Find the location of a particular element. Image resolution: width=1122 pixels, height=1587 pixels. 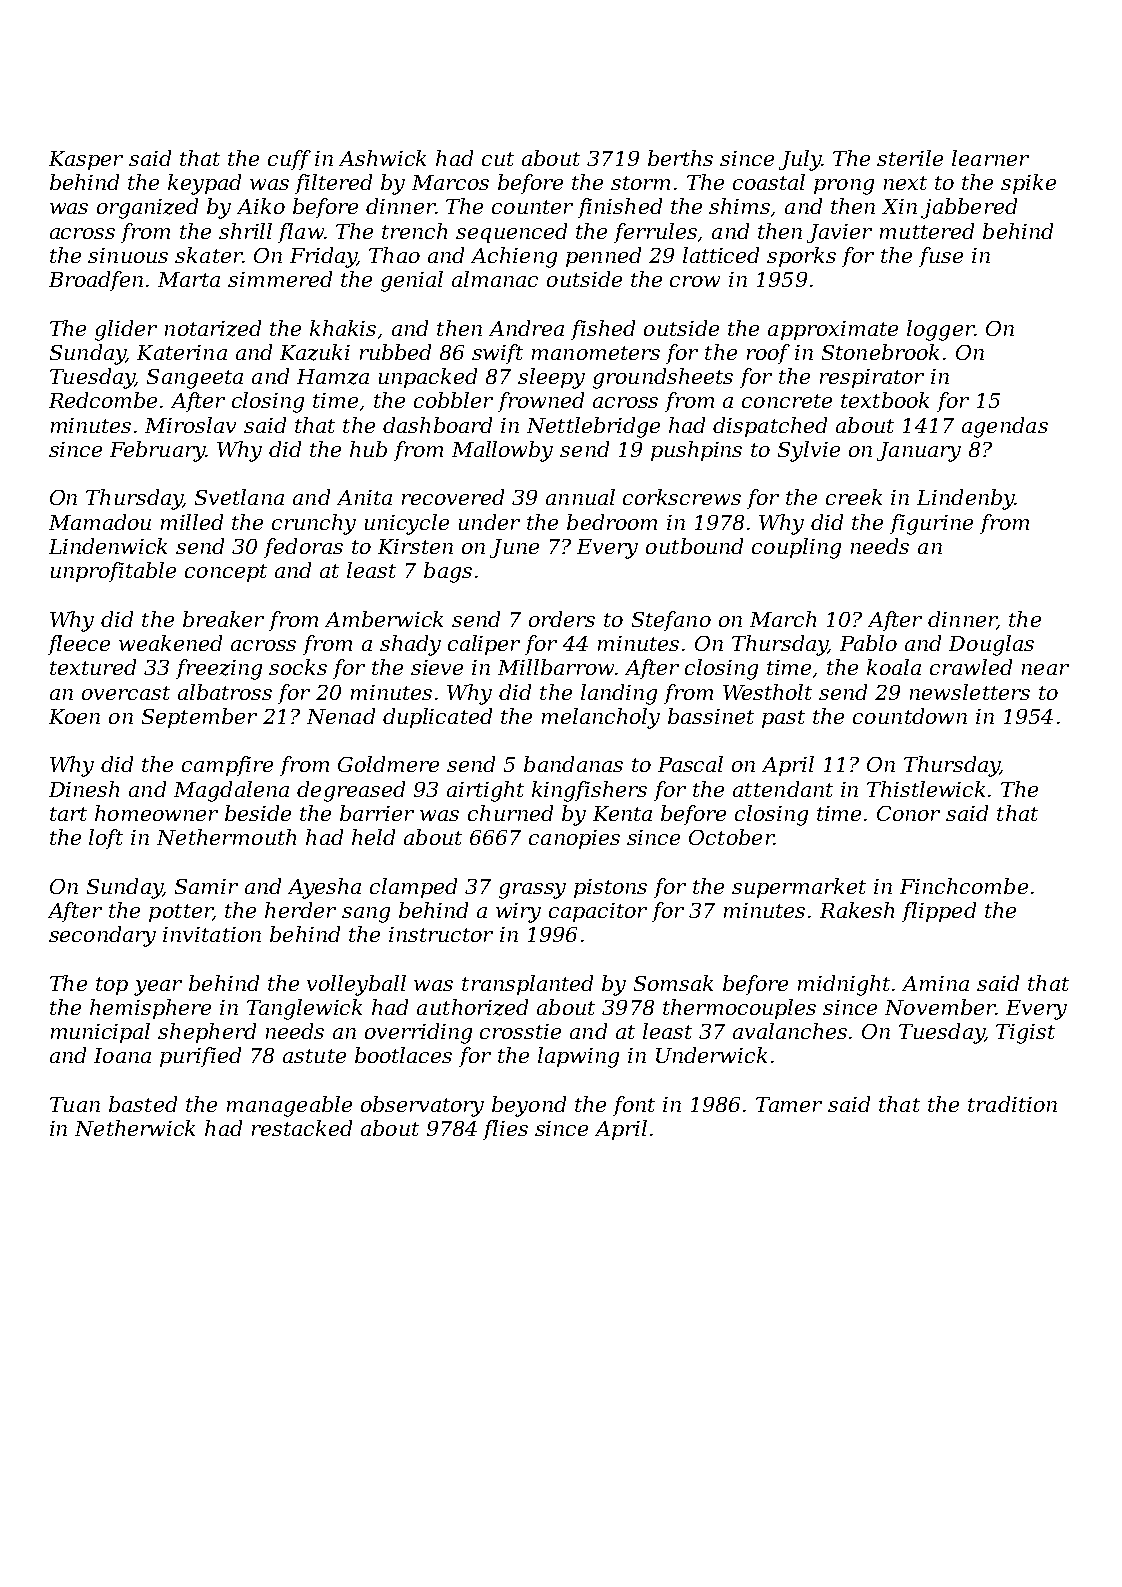

Kasper is located at coordinates (86, 160).
